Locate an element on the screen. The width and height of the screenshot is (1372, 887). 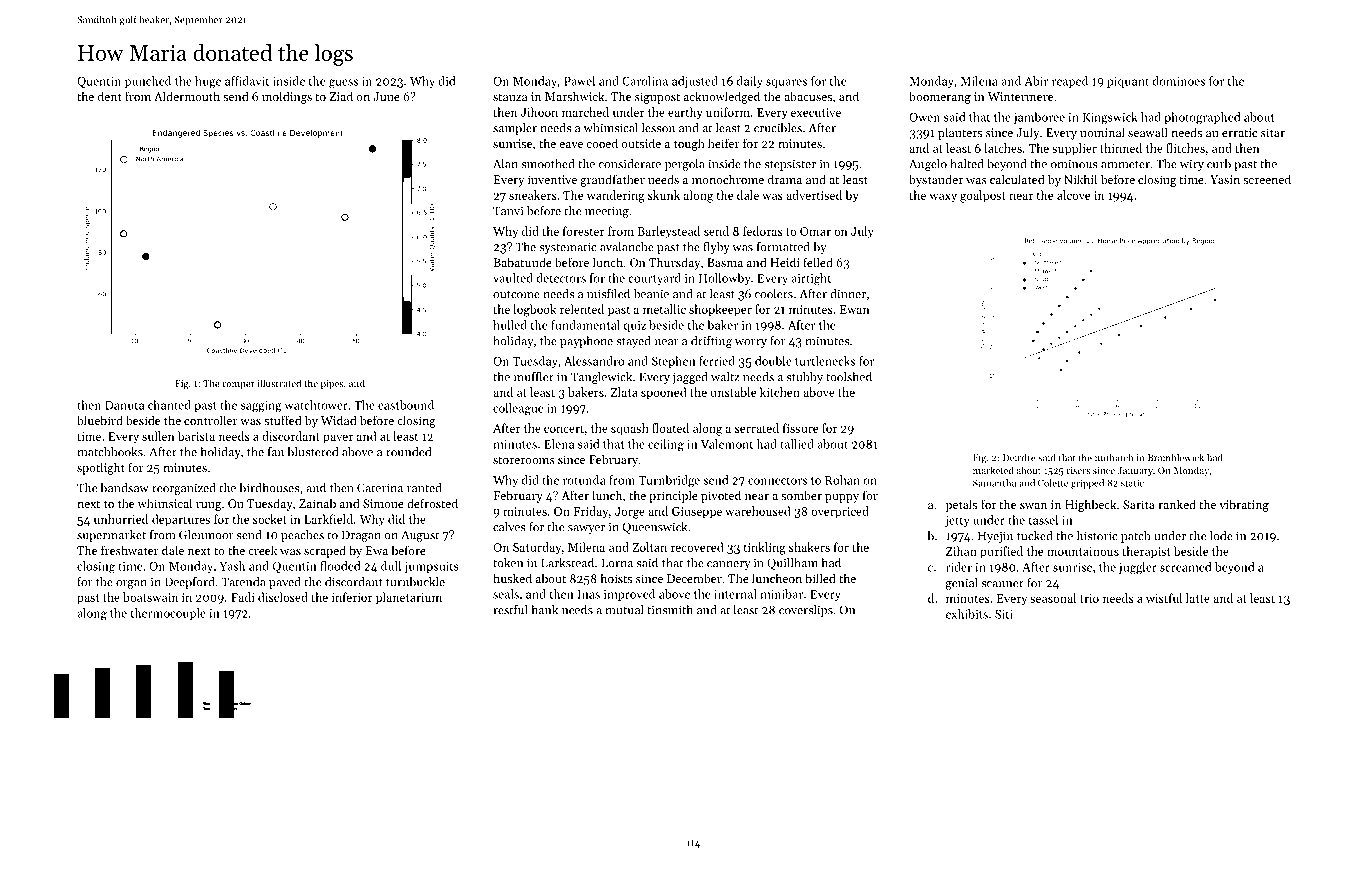
rounded is located at coordinates (408, 452).
